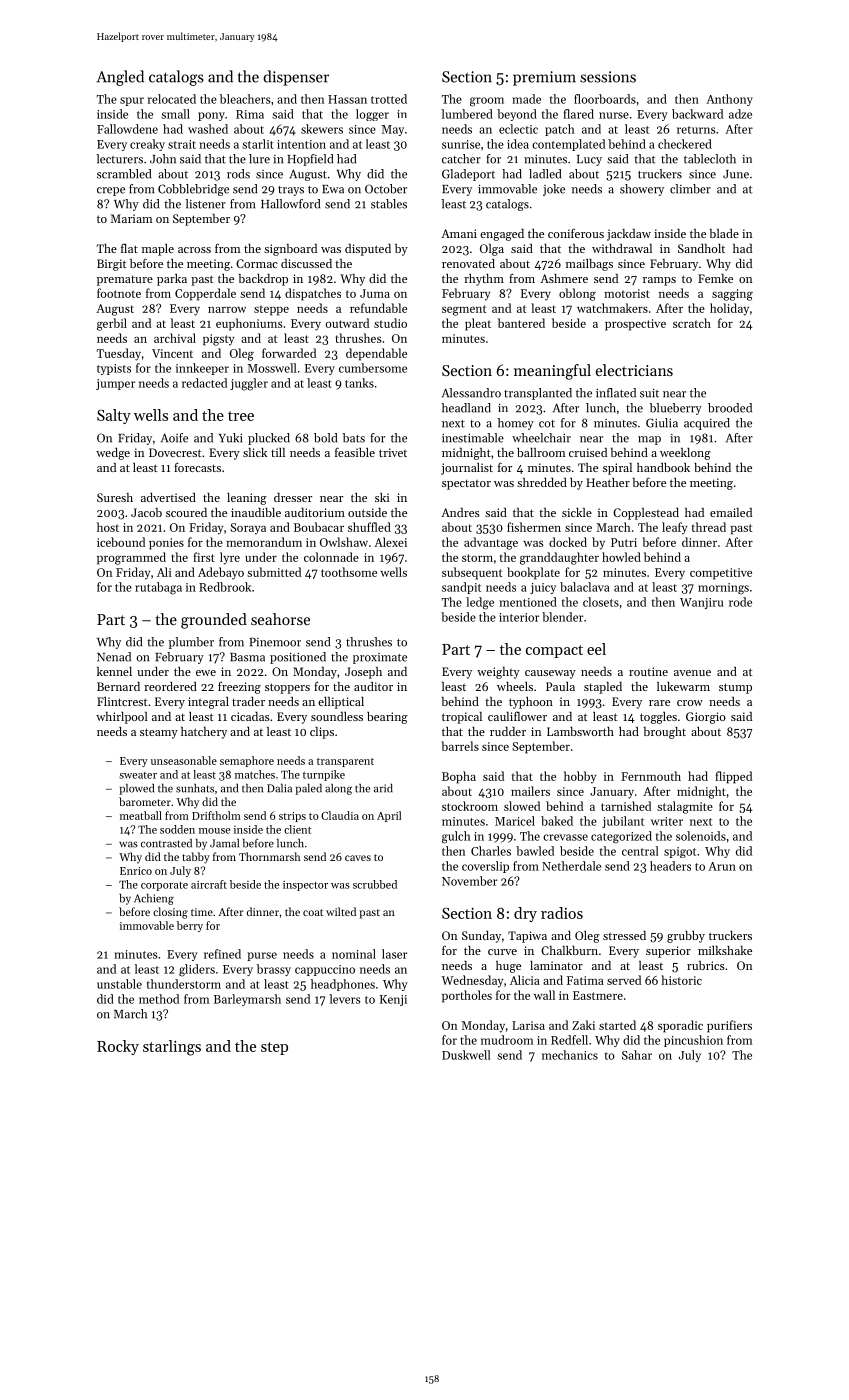 Image resolution: width=849 pixels, height=1400 pixels. I want to click on Lambsworth, so click(580, 731).
